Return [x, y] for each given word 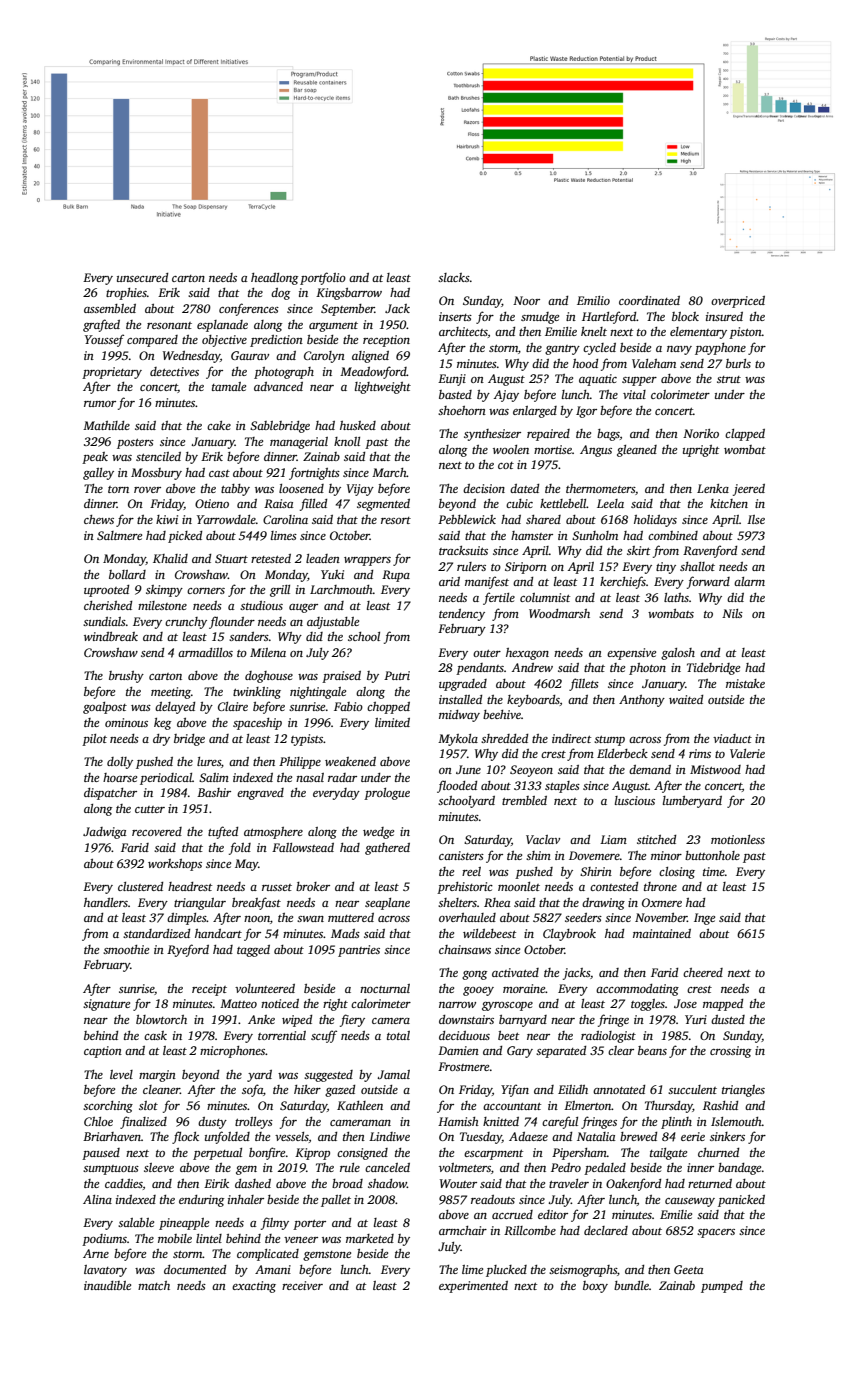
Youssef [104, 340]
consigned [362, 1154]
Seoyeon [531, 771]
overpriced [738, 302]
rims [700, 753]
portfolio [323, 278]
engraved [260, 794]
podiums [104, 1240]
